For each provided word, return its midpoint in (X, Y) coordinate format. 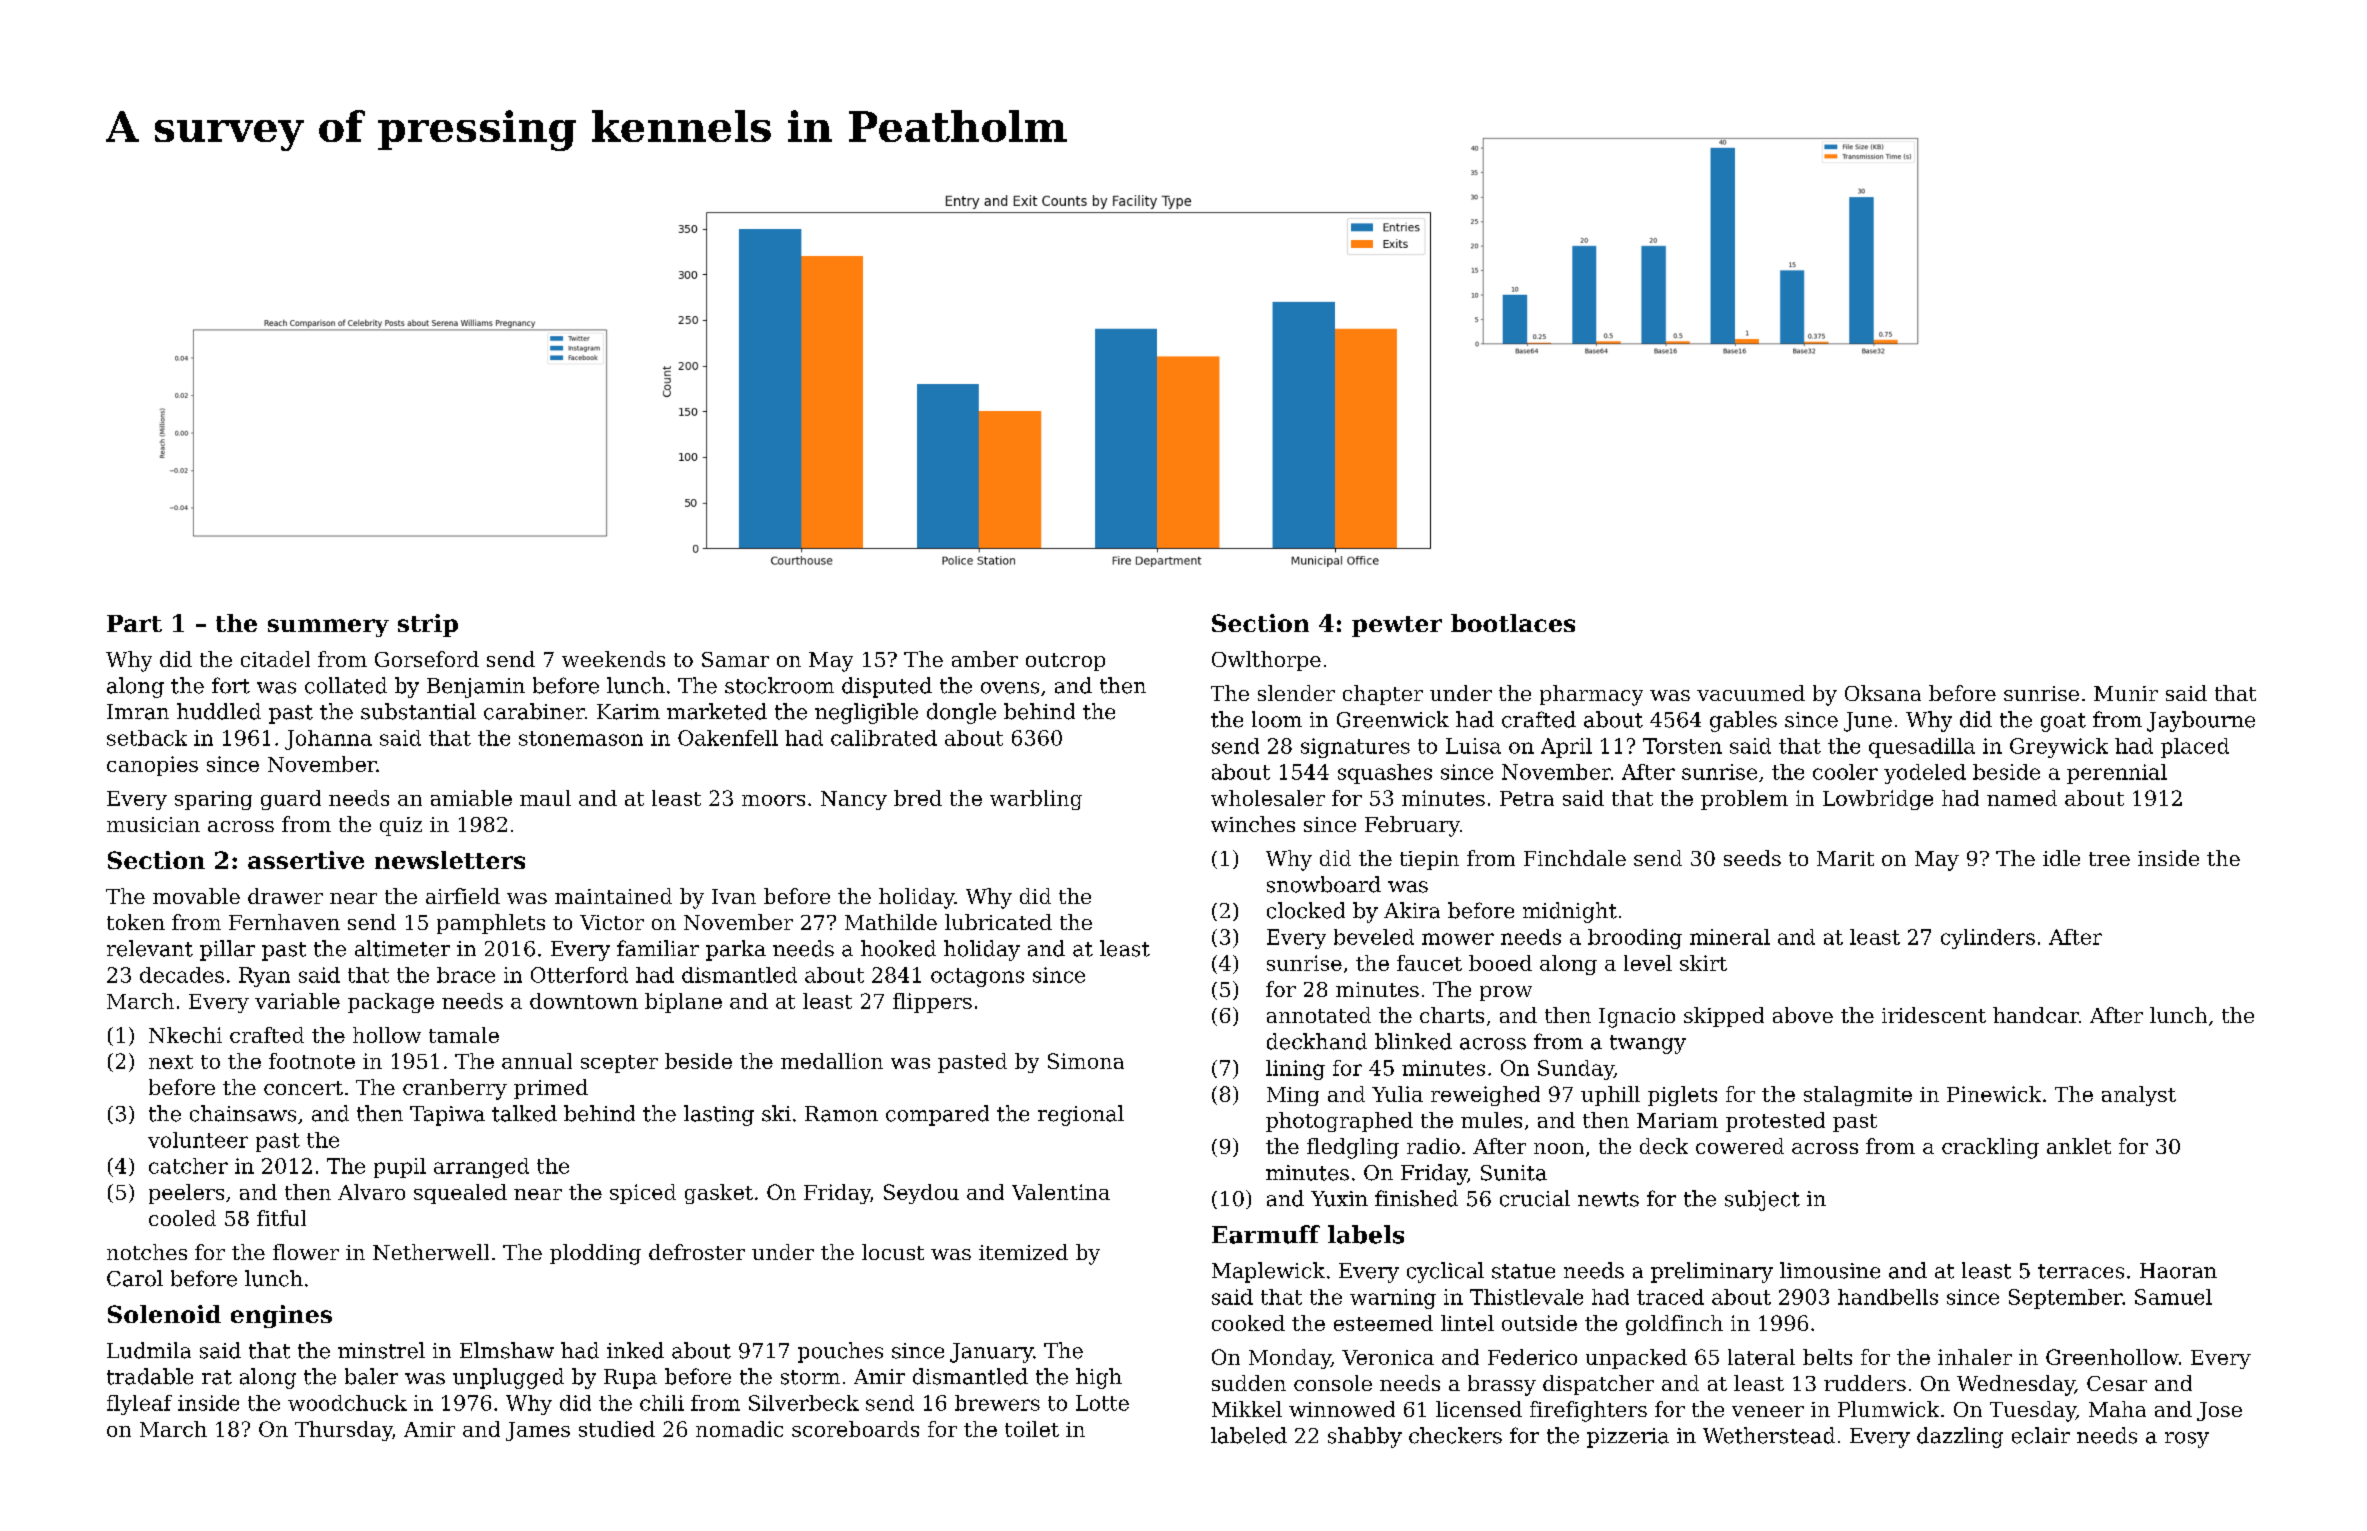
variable (297, 1001)
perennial (2117, 774)
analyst (2139, 1096)
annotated (1319, 1015)
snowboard (1324, 884)
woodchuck (347, 1403)
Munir (2126, 693)
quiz (401, 826)
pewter (1397, 626)
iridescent (1934, 1015)
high (1099, 1378)
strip (428, 625)
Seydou (921, 1194)
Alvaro (371, 1192)
